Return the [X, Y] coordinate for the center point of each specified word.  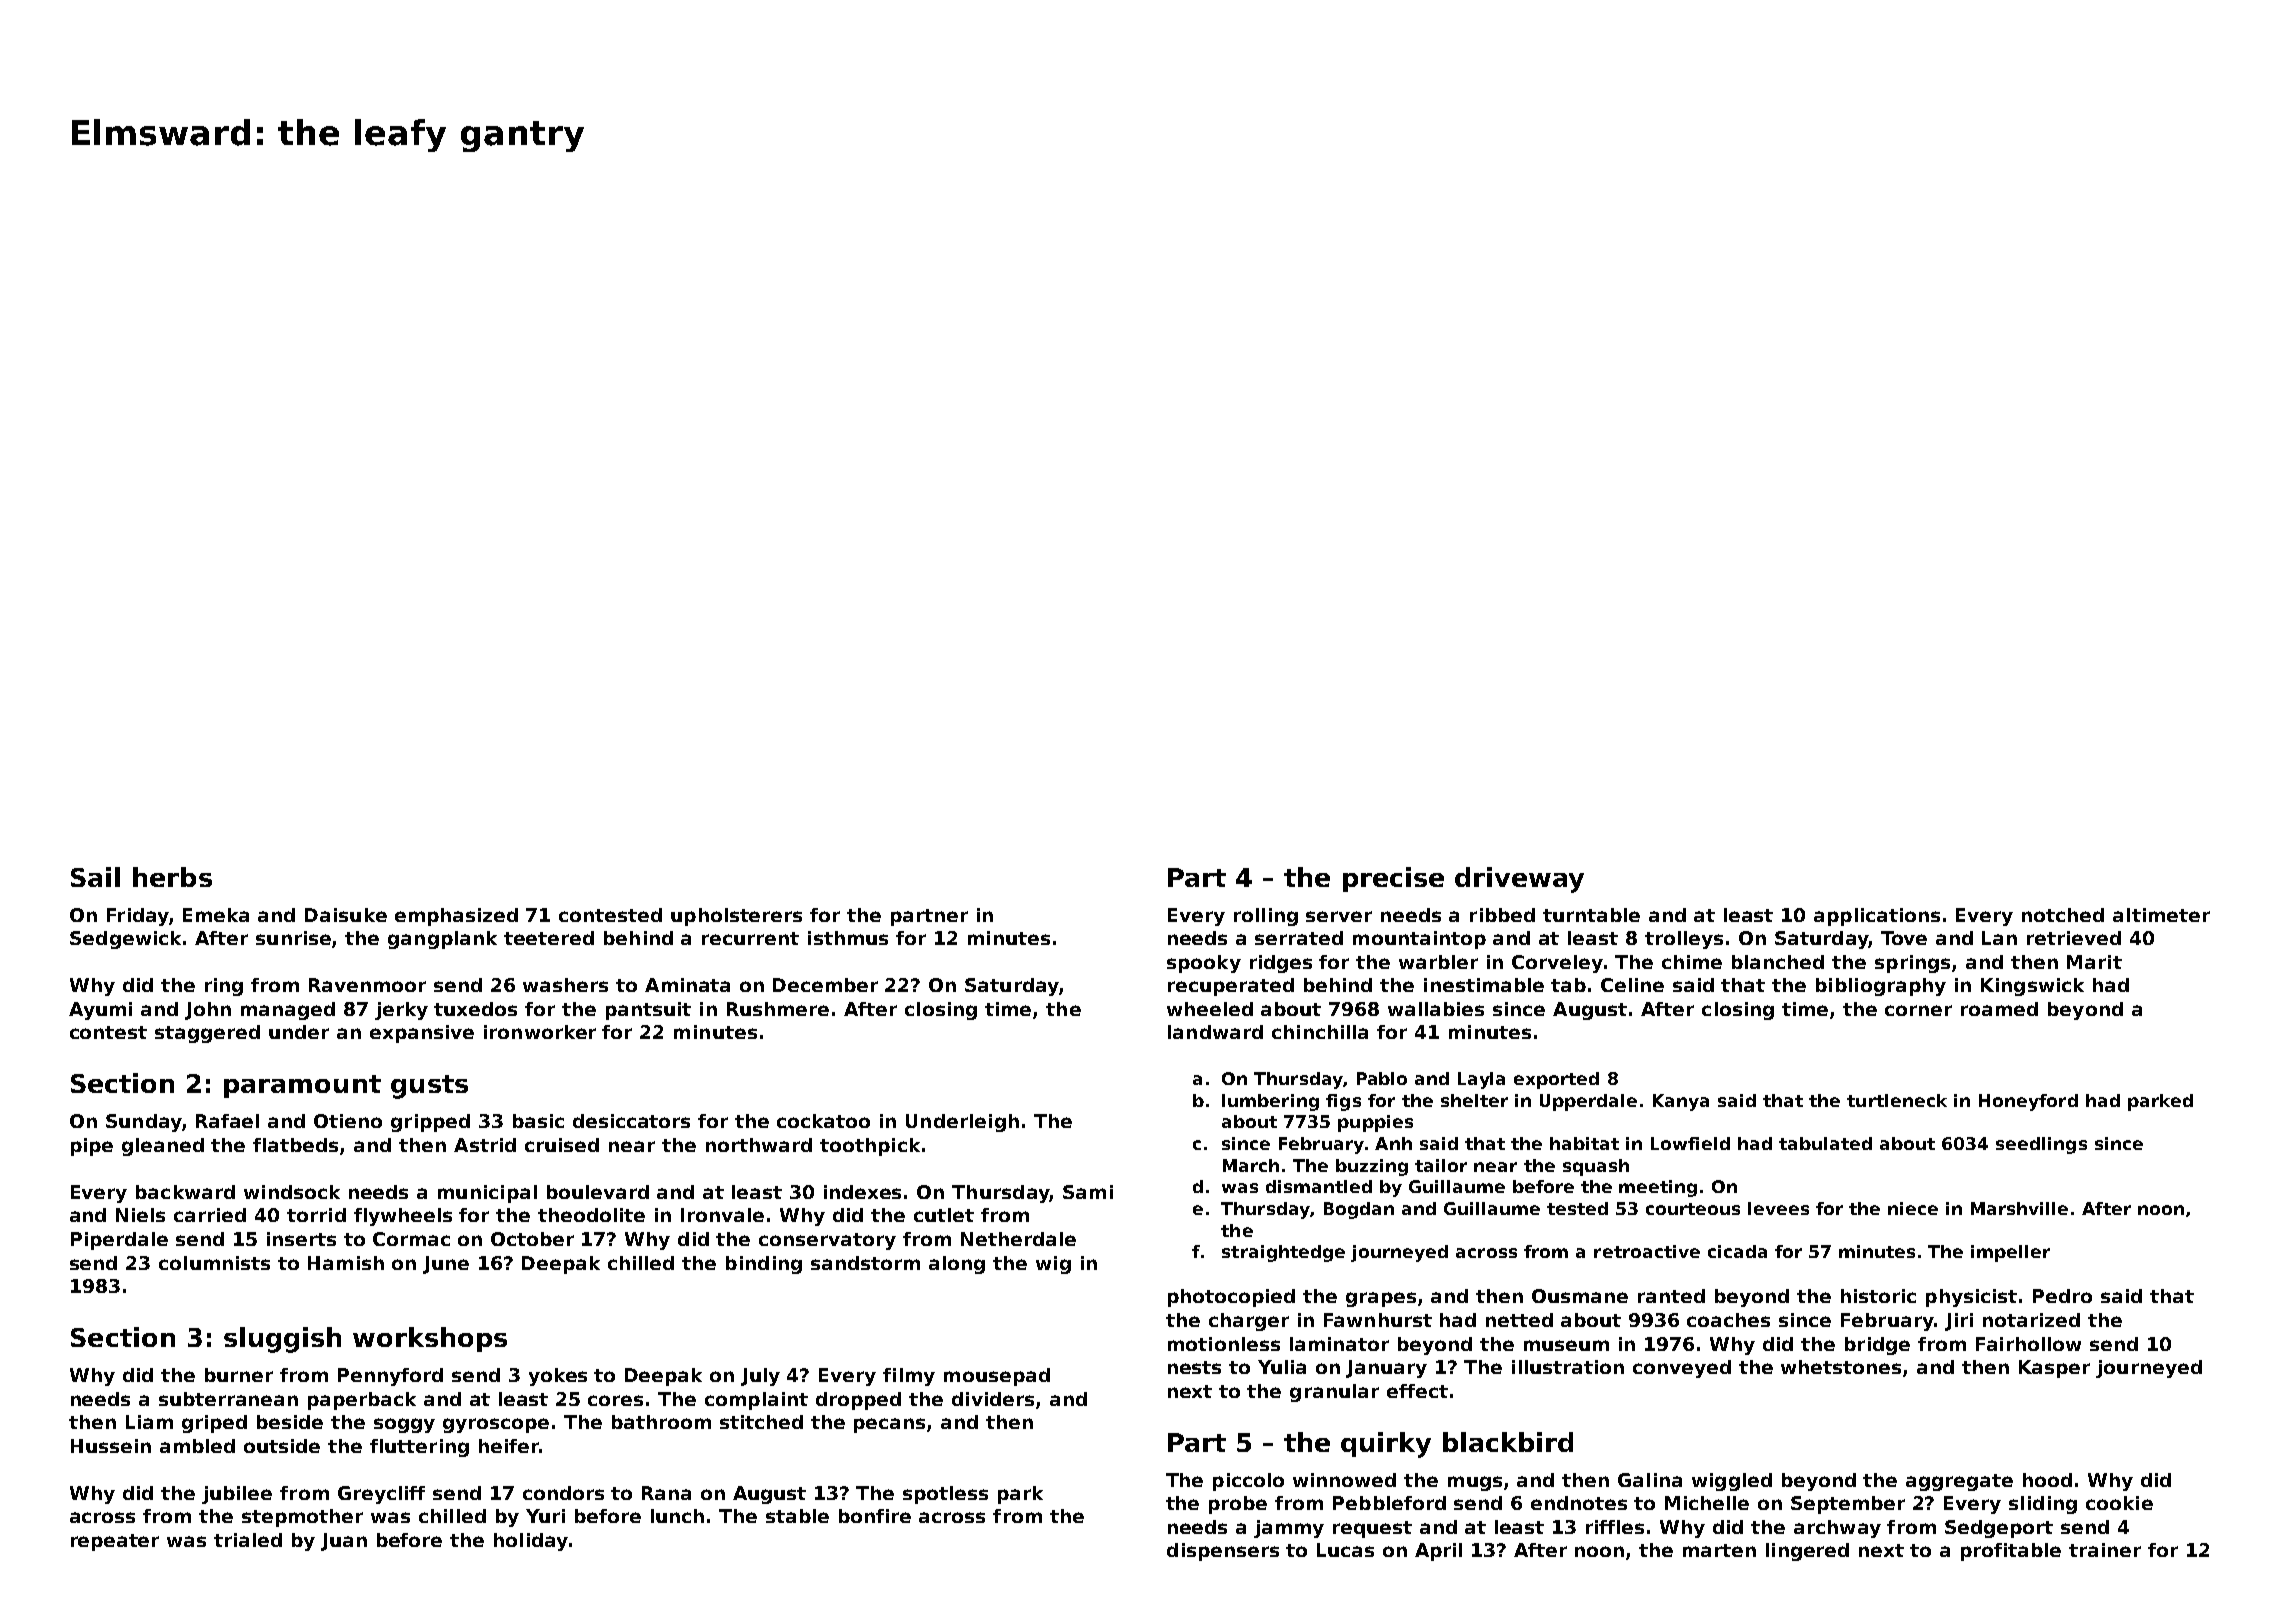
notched [2063, 915]
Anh [1393, 1143]
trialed [248, 1540]
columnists [214, 1263]
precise [1393, 879]
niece [1913, 1208]
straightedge [1283, 1253]
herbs [172, 877]
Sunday [144, 1123]
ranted [1671, 1296]
